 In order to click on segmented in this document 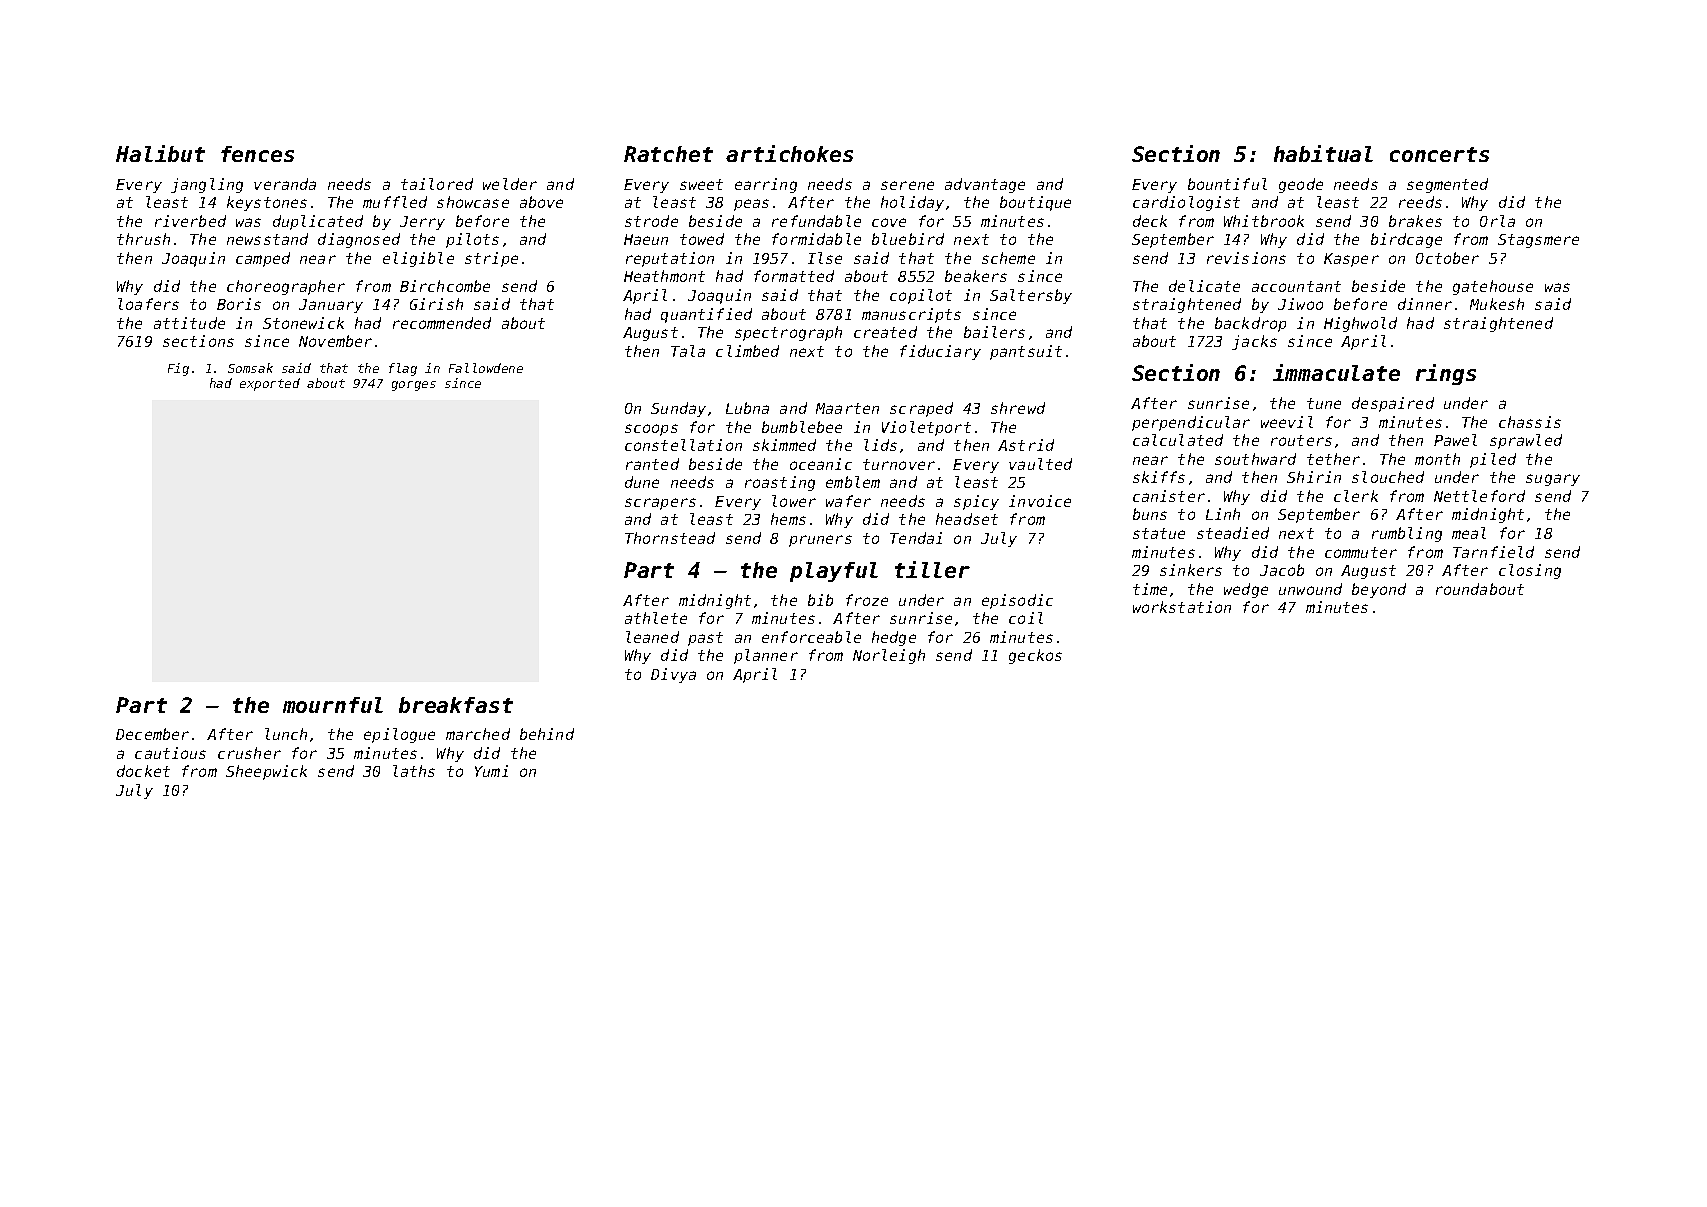, I will do `click(1447, 185)`.
